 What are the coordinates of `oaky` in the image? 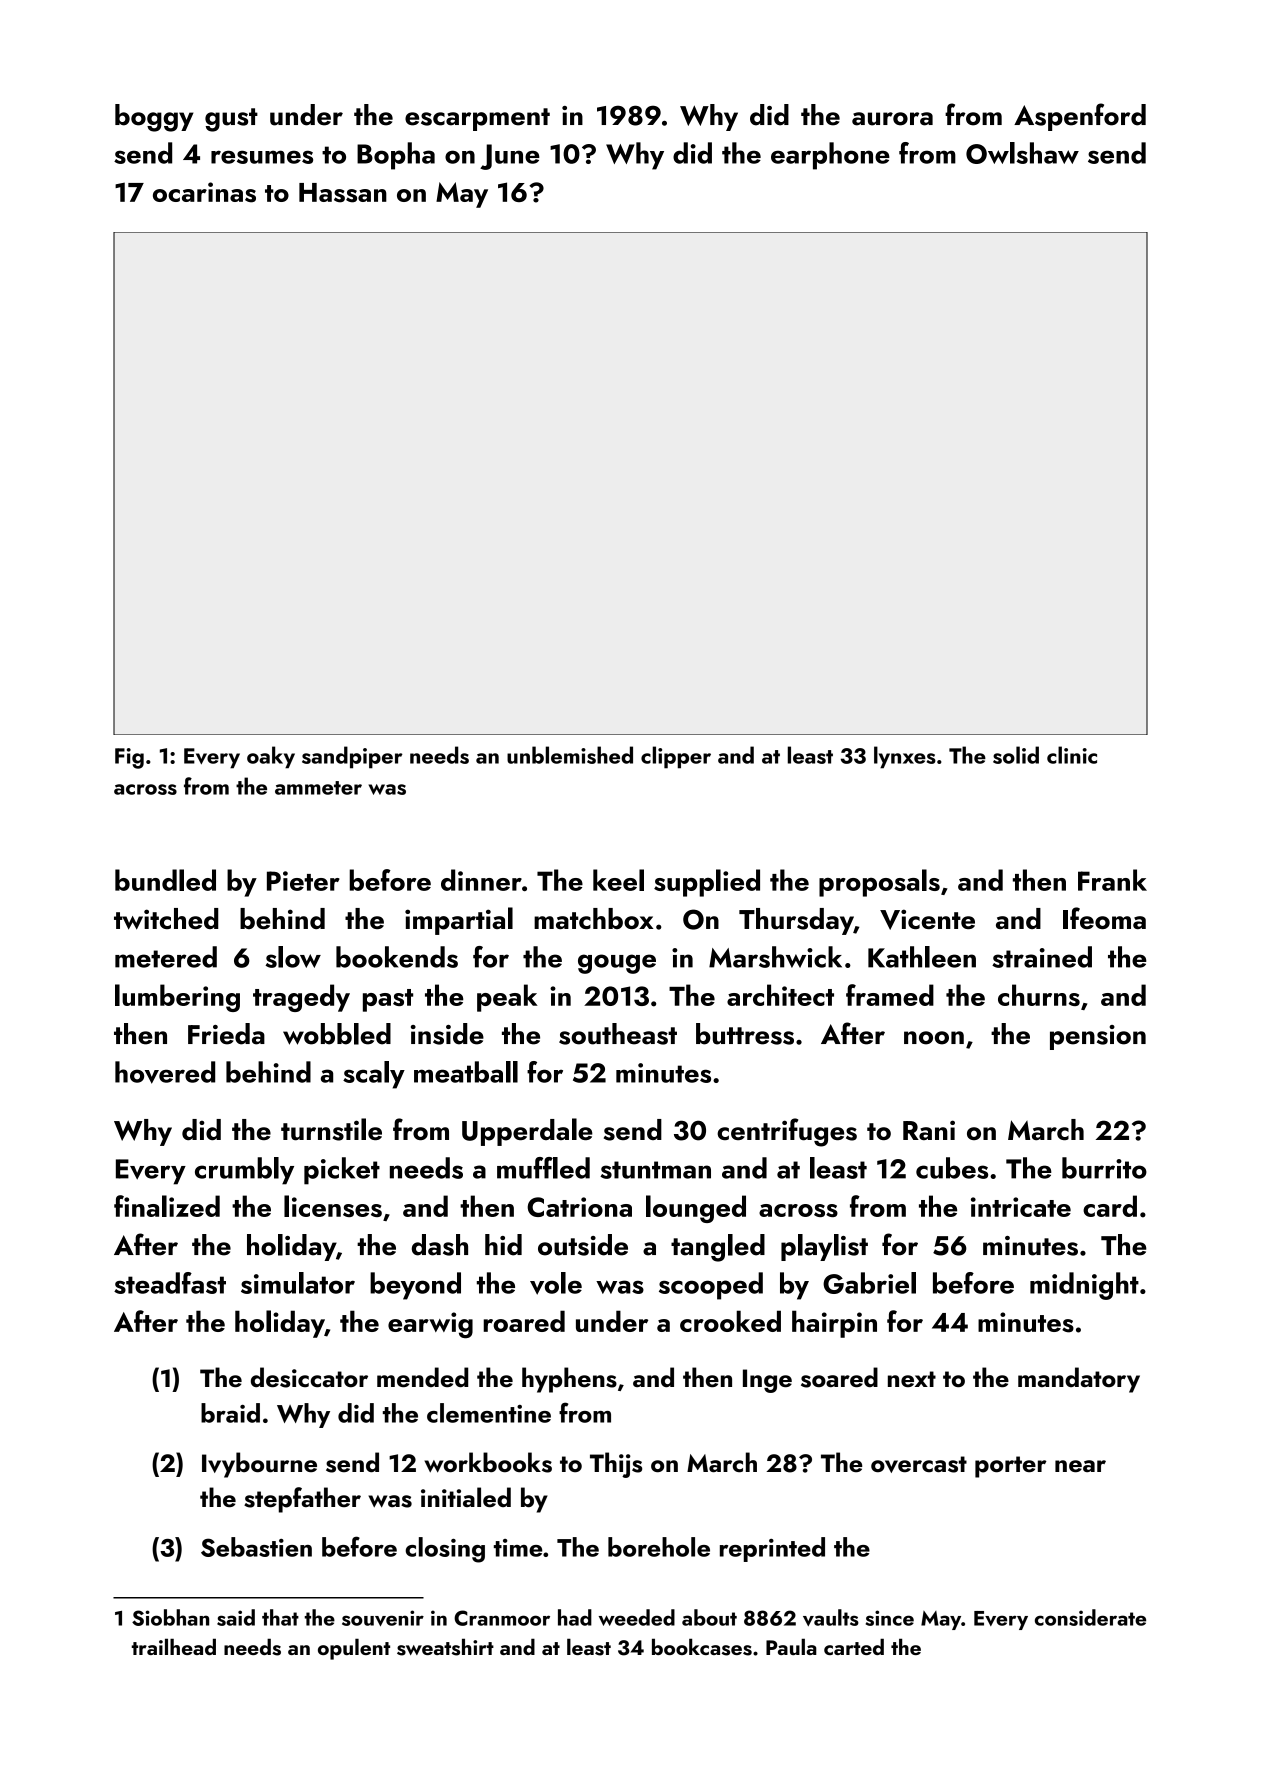 It's located at (271, 757).
